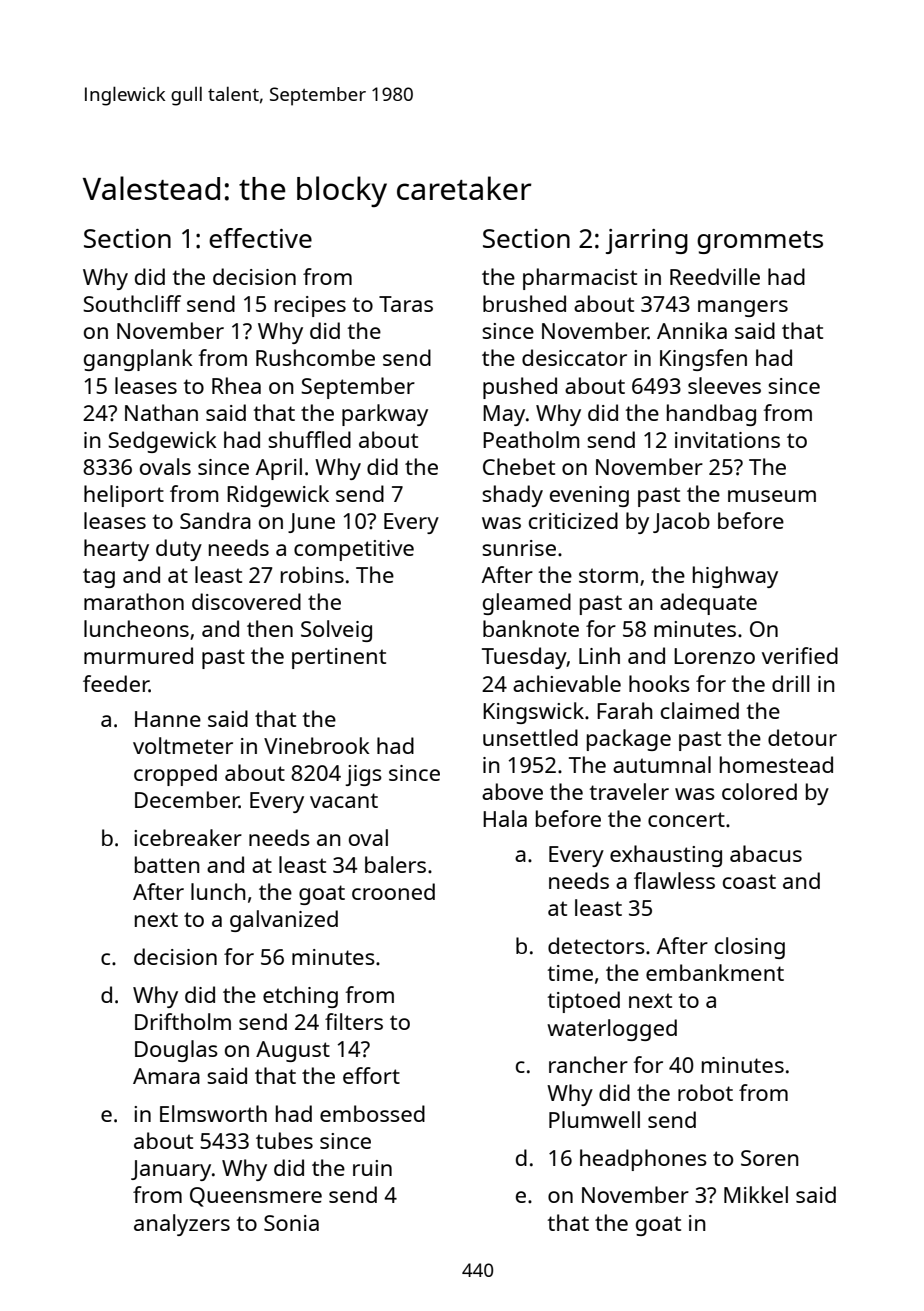 This document has width=924, height=1311. Describe the element at coordinates (580, 279) in the document. I see `pharmacist` at that location.
